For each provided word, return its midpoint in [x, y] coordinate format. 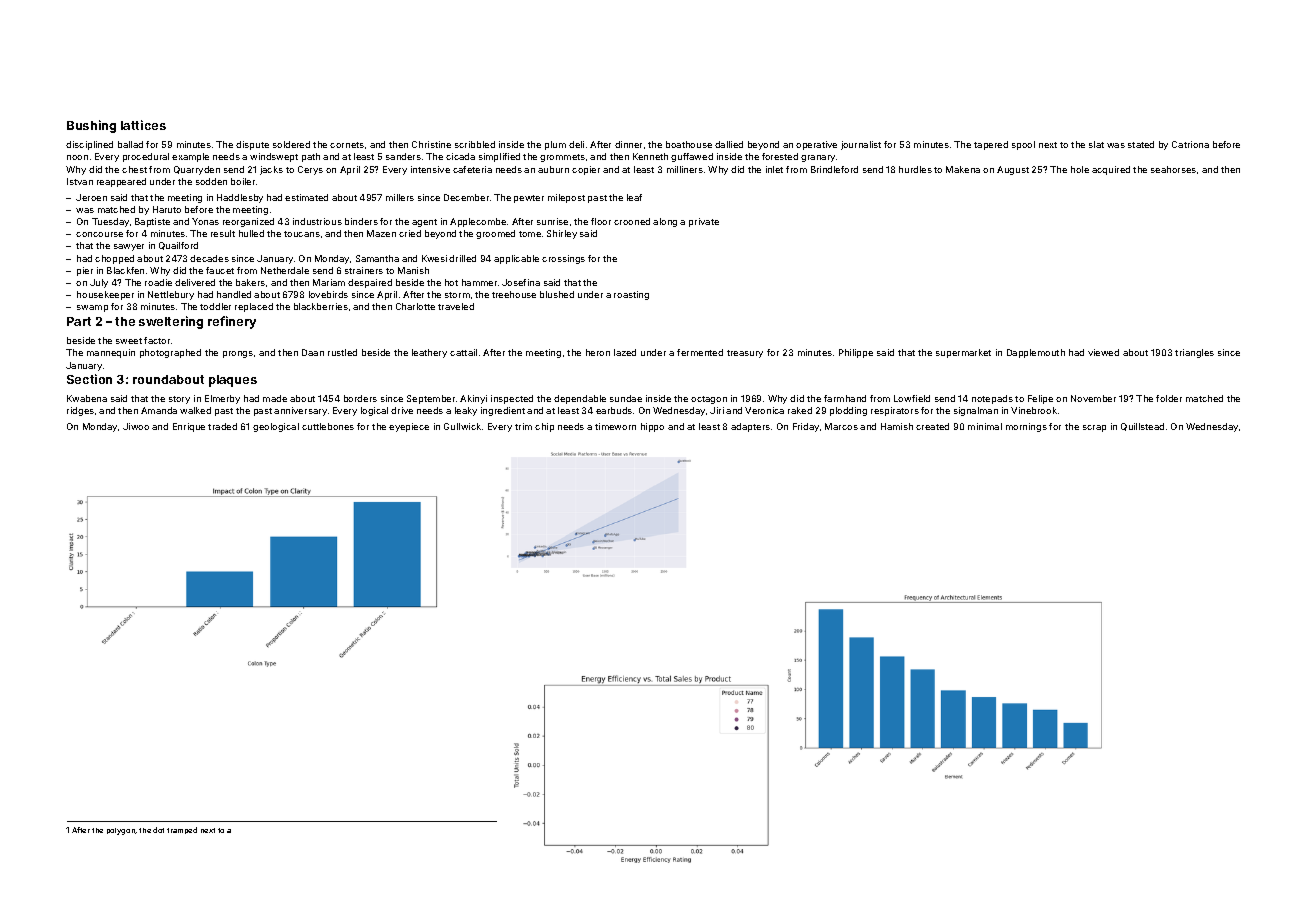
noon [77, 157]
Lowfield [912, 398]
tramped [182, 830]
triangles [1194, 353]
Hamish [897, 426]
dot [158, 830]
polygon [121, 831]
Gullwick [462, 426]
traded [222, 426]
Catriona [1190, 144]
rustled [342, 352]
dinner [628, 144]
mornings [1026, 427]
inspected [512, 399]
